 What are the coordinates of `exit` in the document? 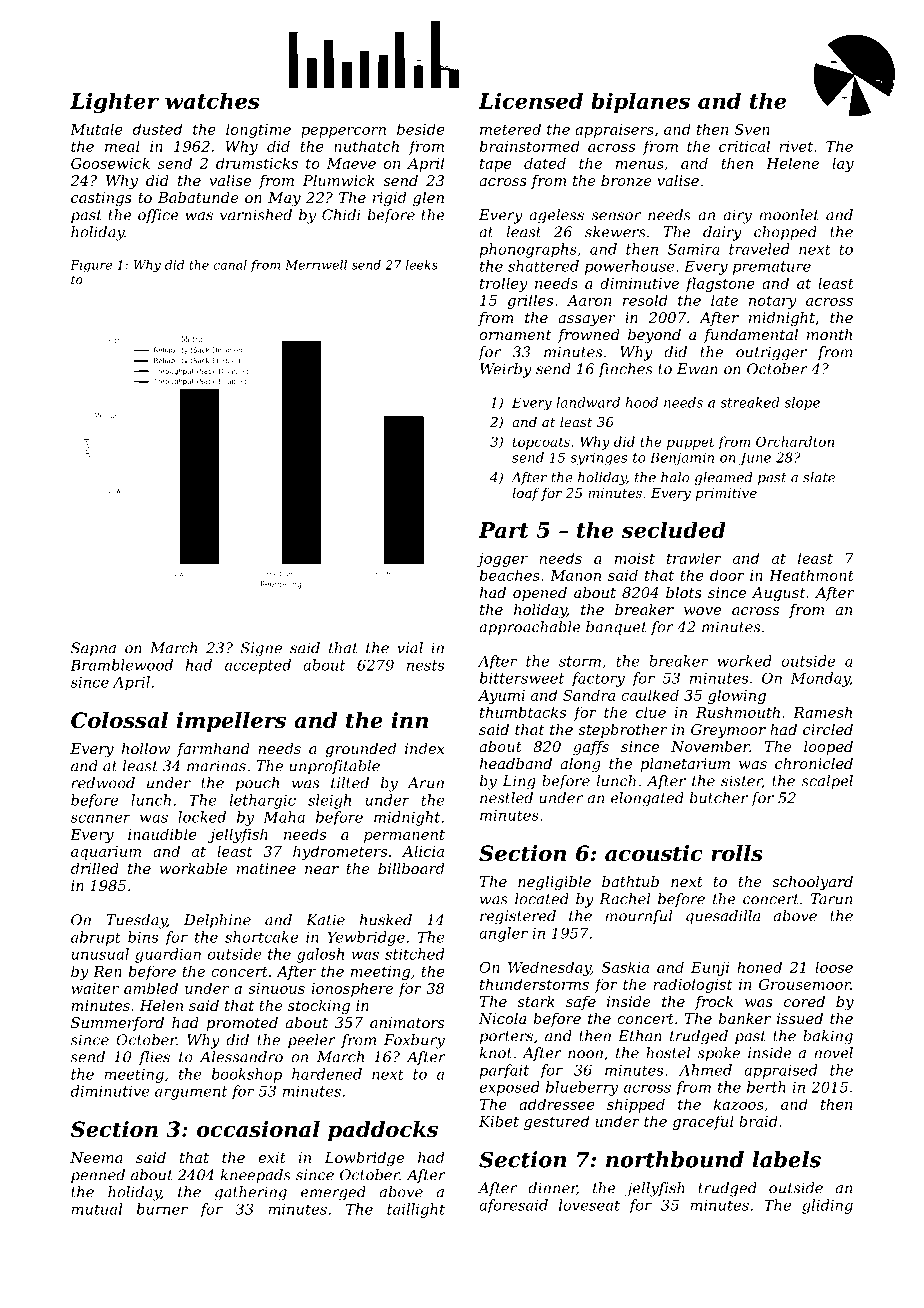 It's located at (272, 1157).
